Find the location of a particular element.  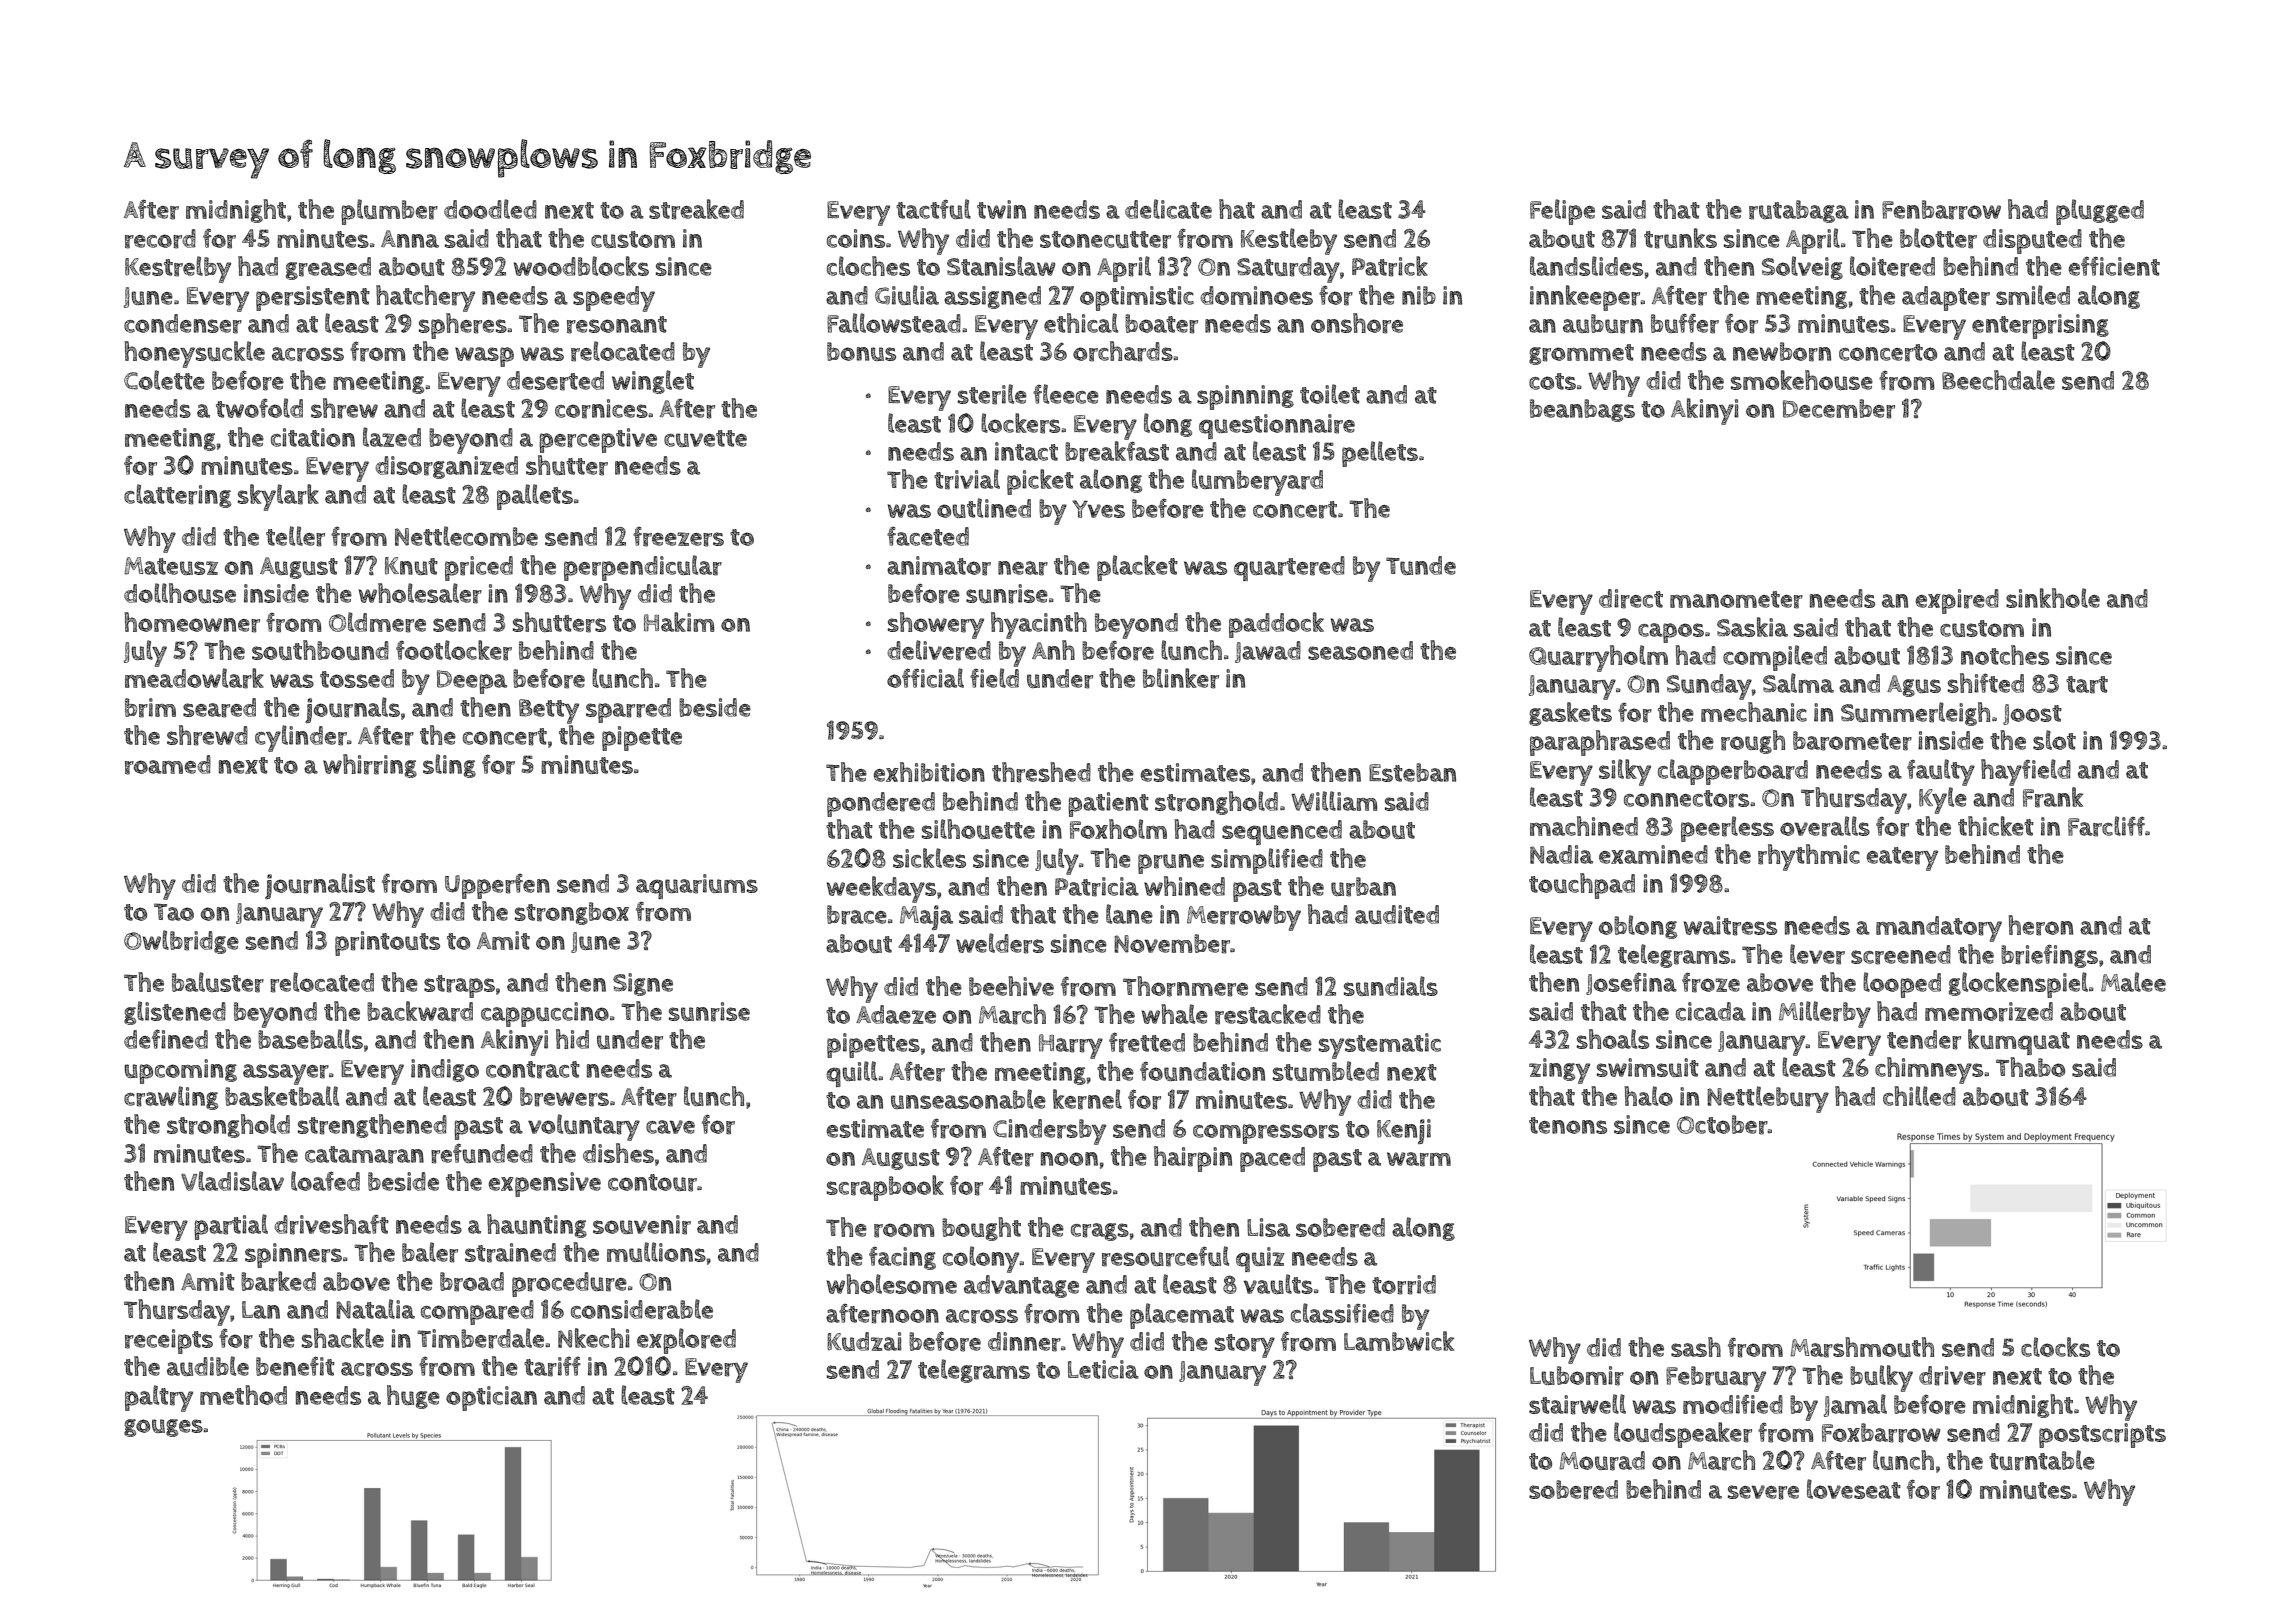

Agus is located at coordinates (1914, 686).
